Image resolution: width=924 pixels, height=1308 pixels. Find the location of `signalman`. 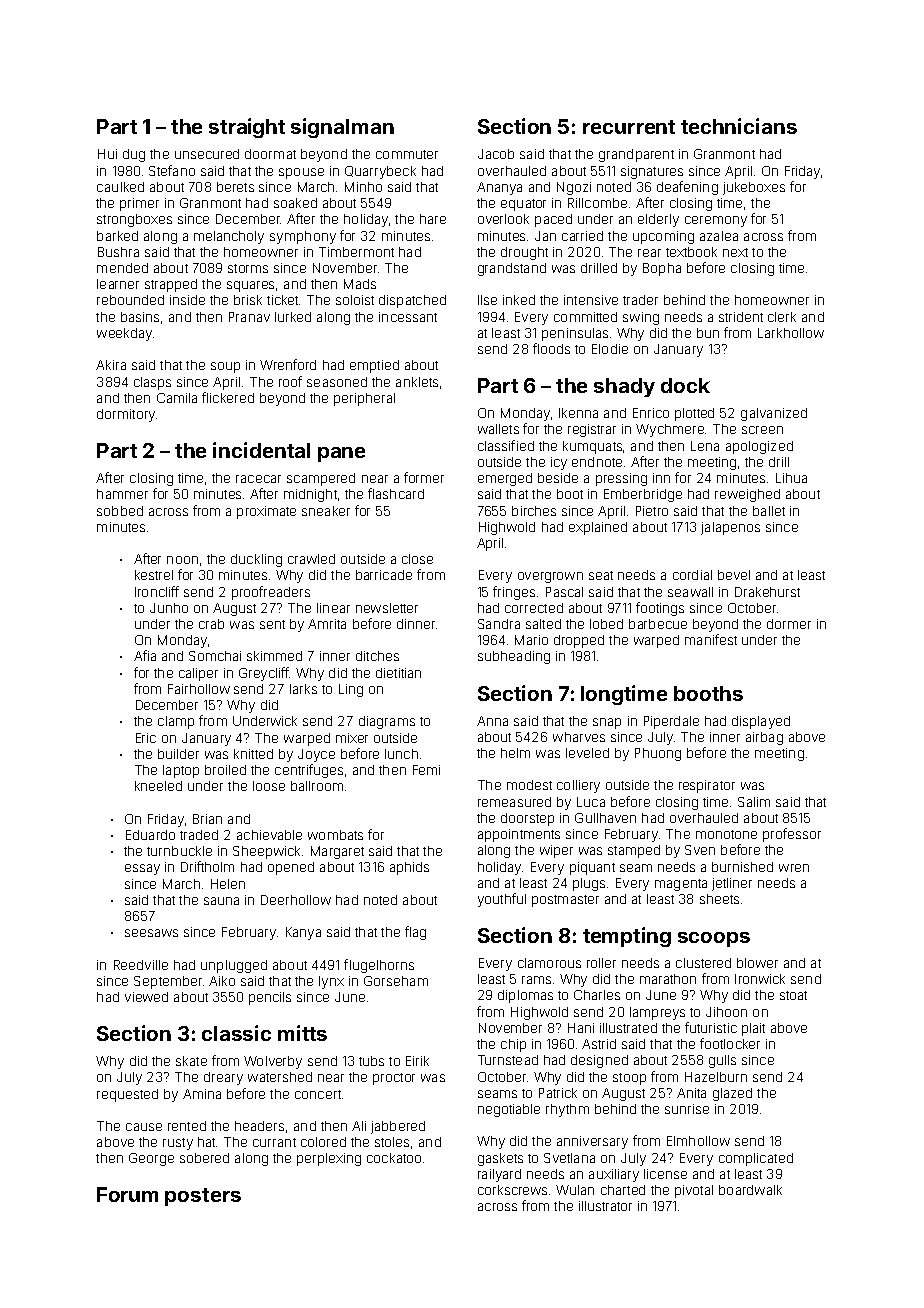

signalman is located at coordinates (342, 128).
